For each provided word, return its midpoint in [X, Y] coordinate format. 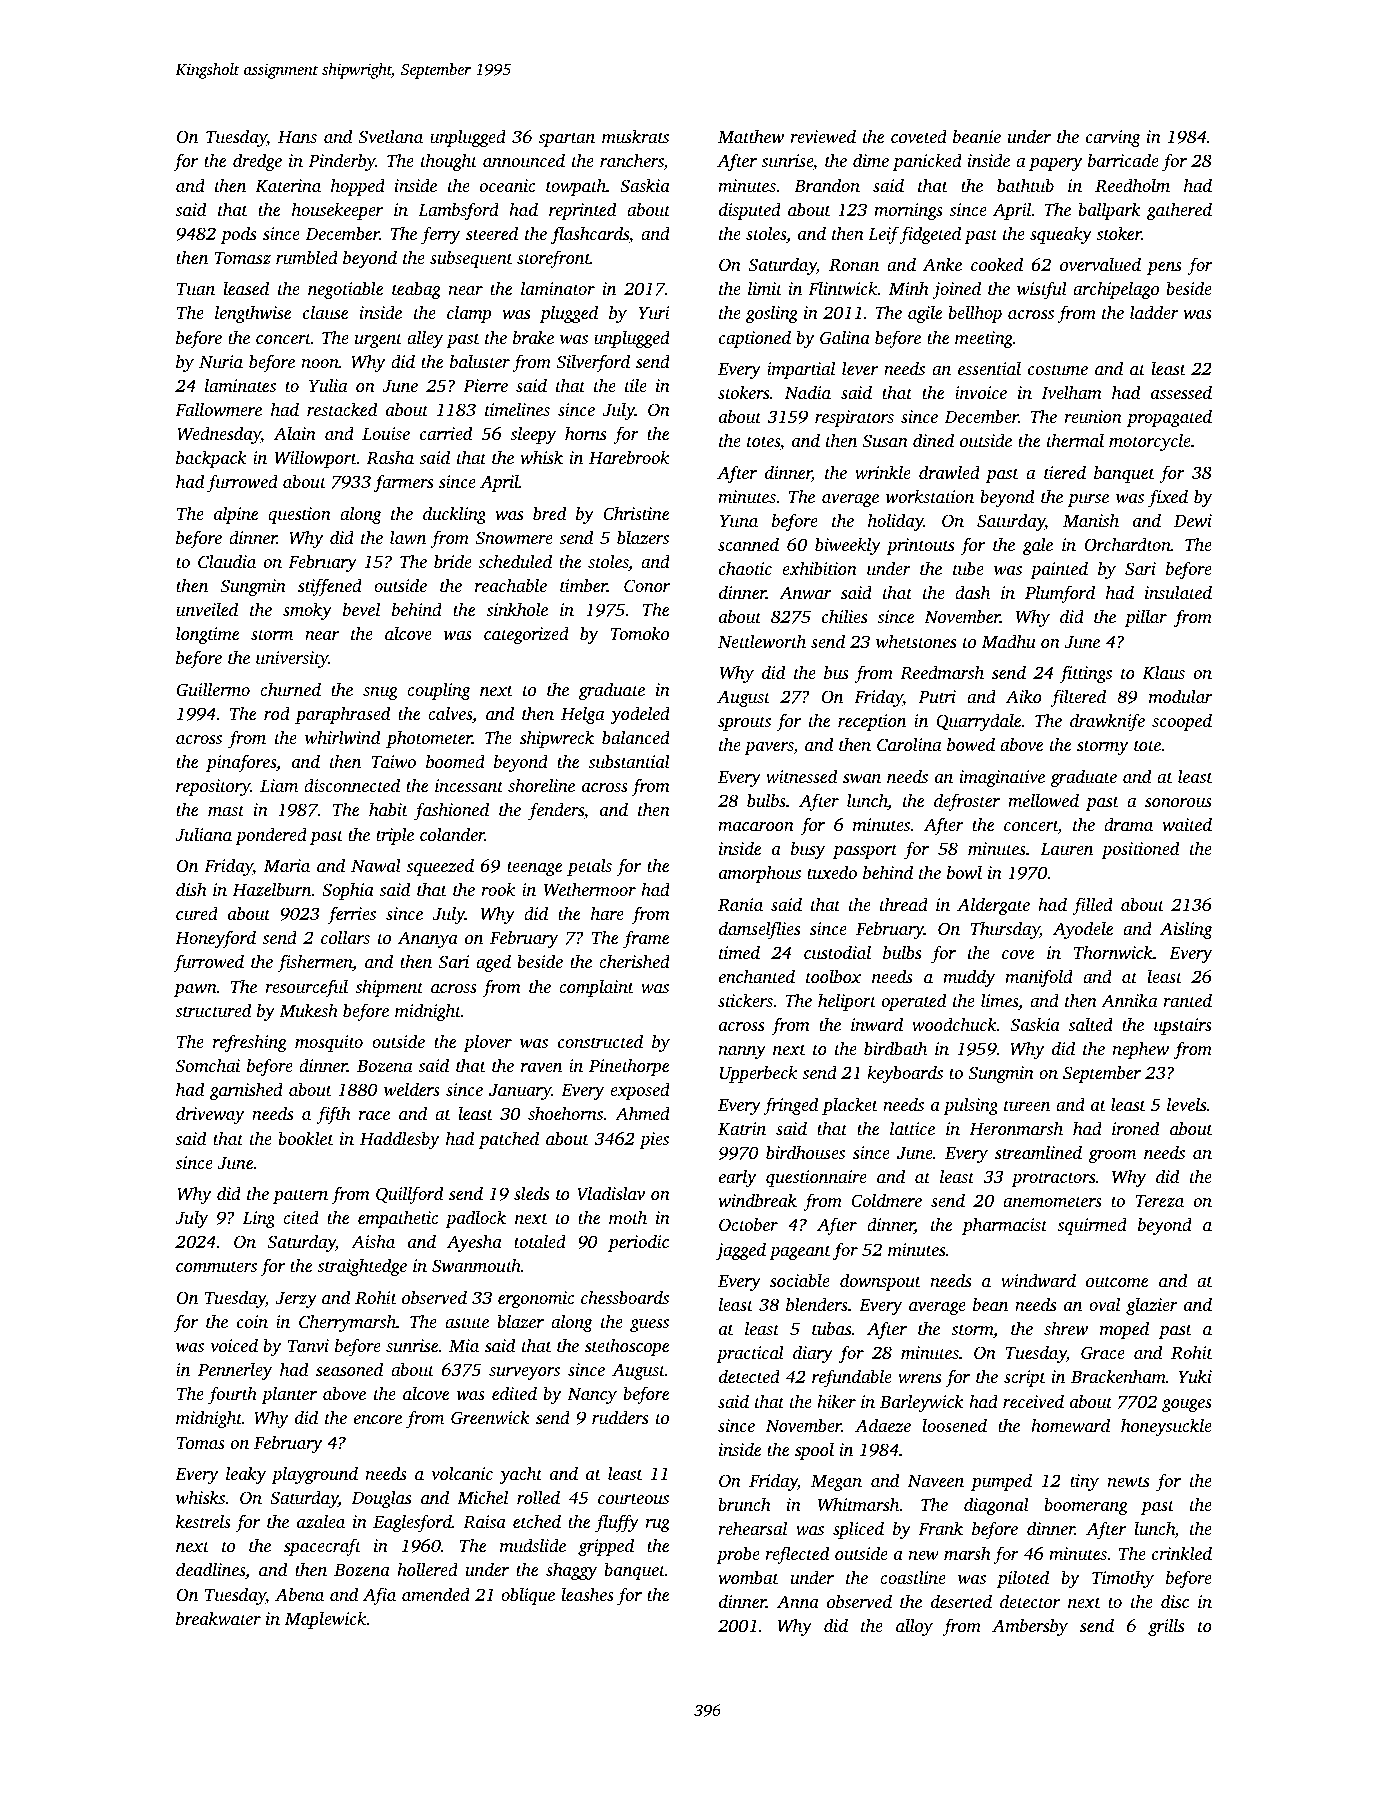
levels [1186, 1104]
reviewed [823, 136]
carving [1113, 138]
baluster [480, 361]
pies [654, 1140]
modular [1181, 696]
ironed [1135, 1128]
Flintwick [842, 288]
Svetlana [391, 136]
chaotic [745, 568]
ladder [1154, 312]
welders [412, 1089]
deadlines [210, 1569]
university [292, 659]
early [738, 1178]
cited [301, 1217]
